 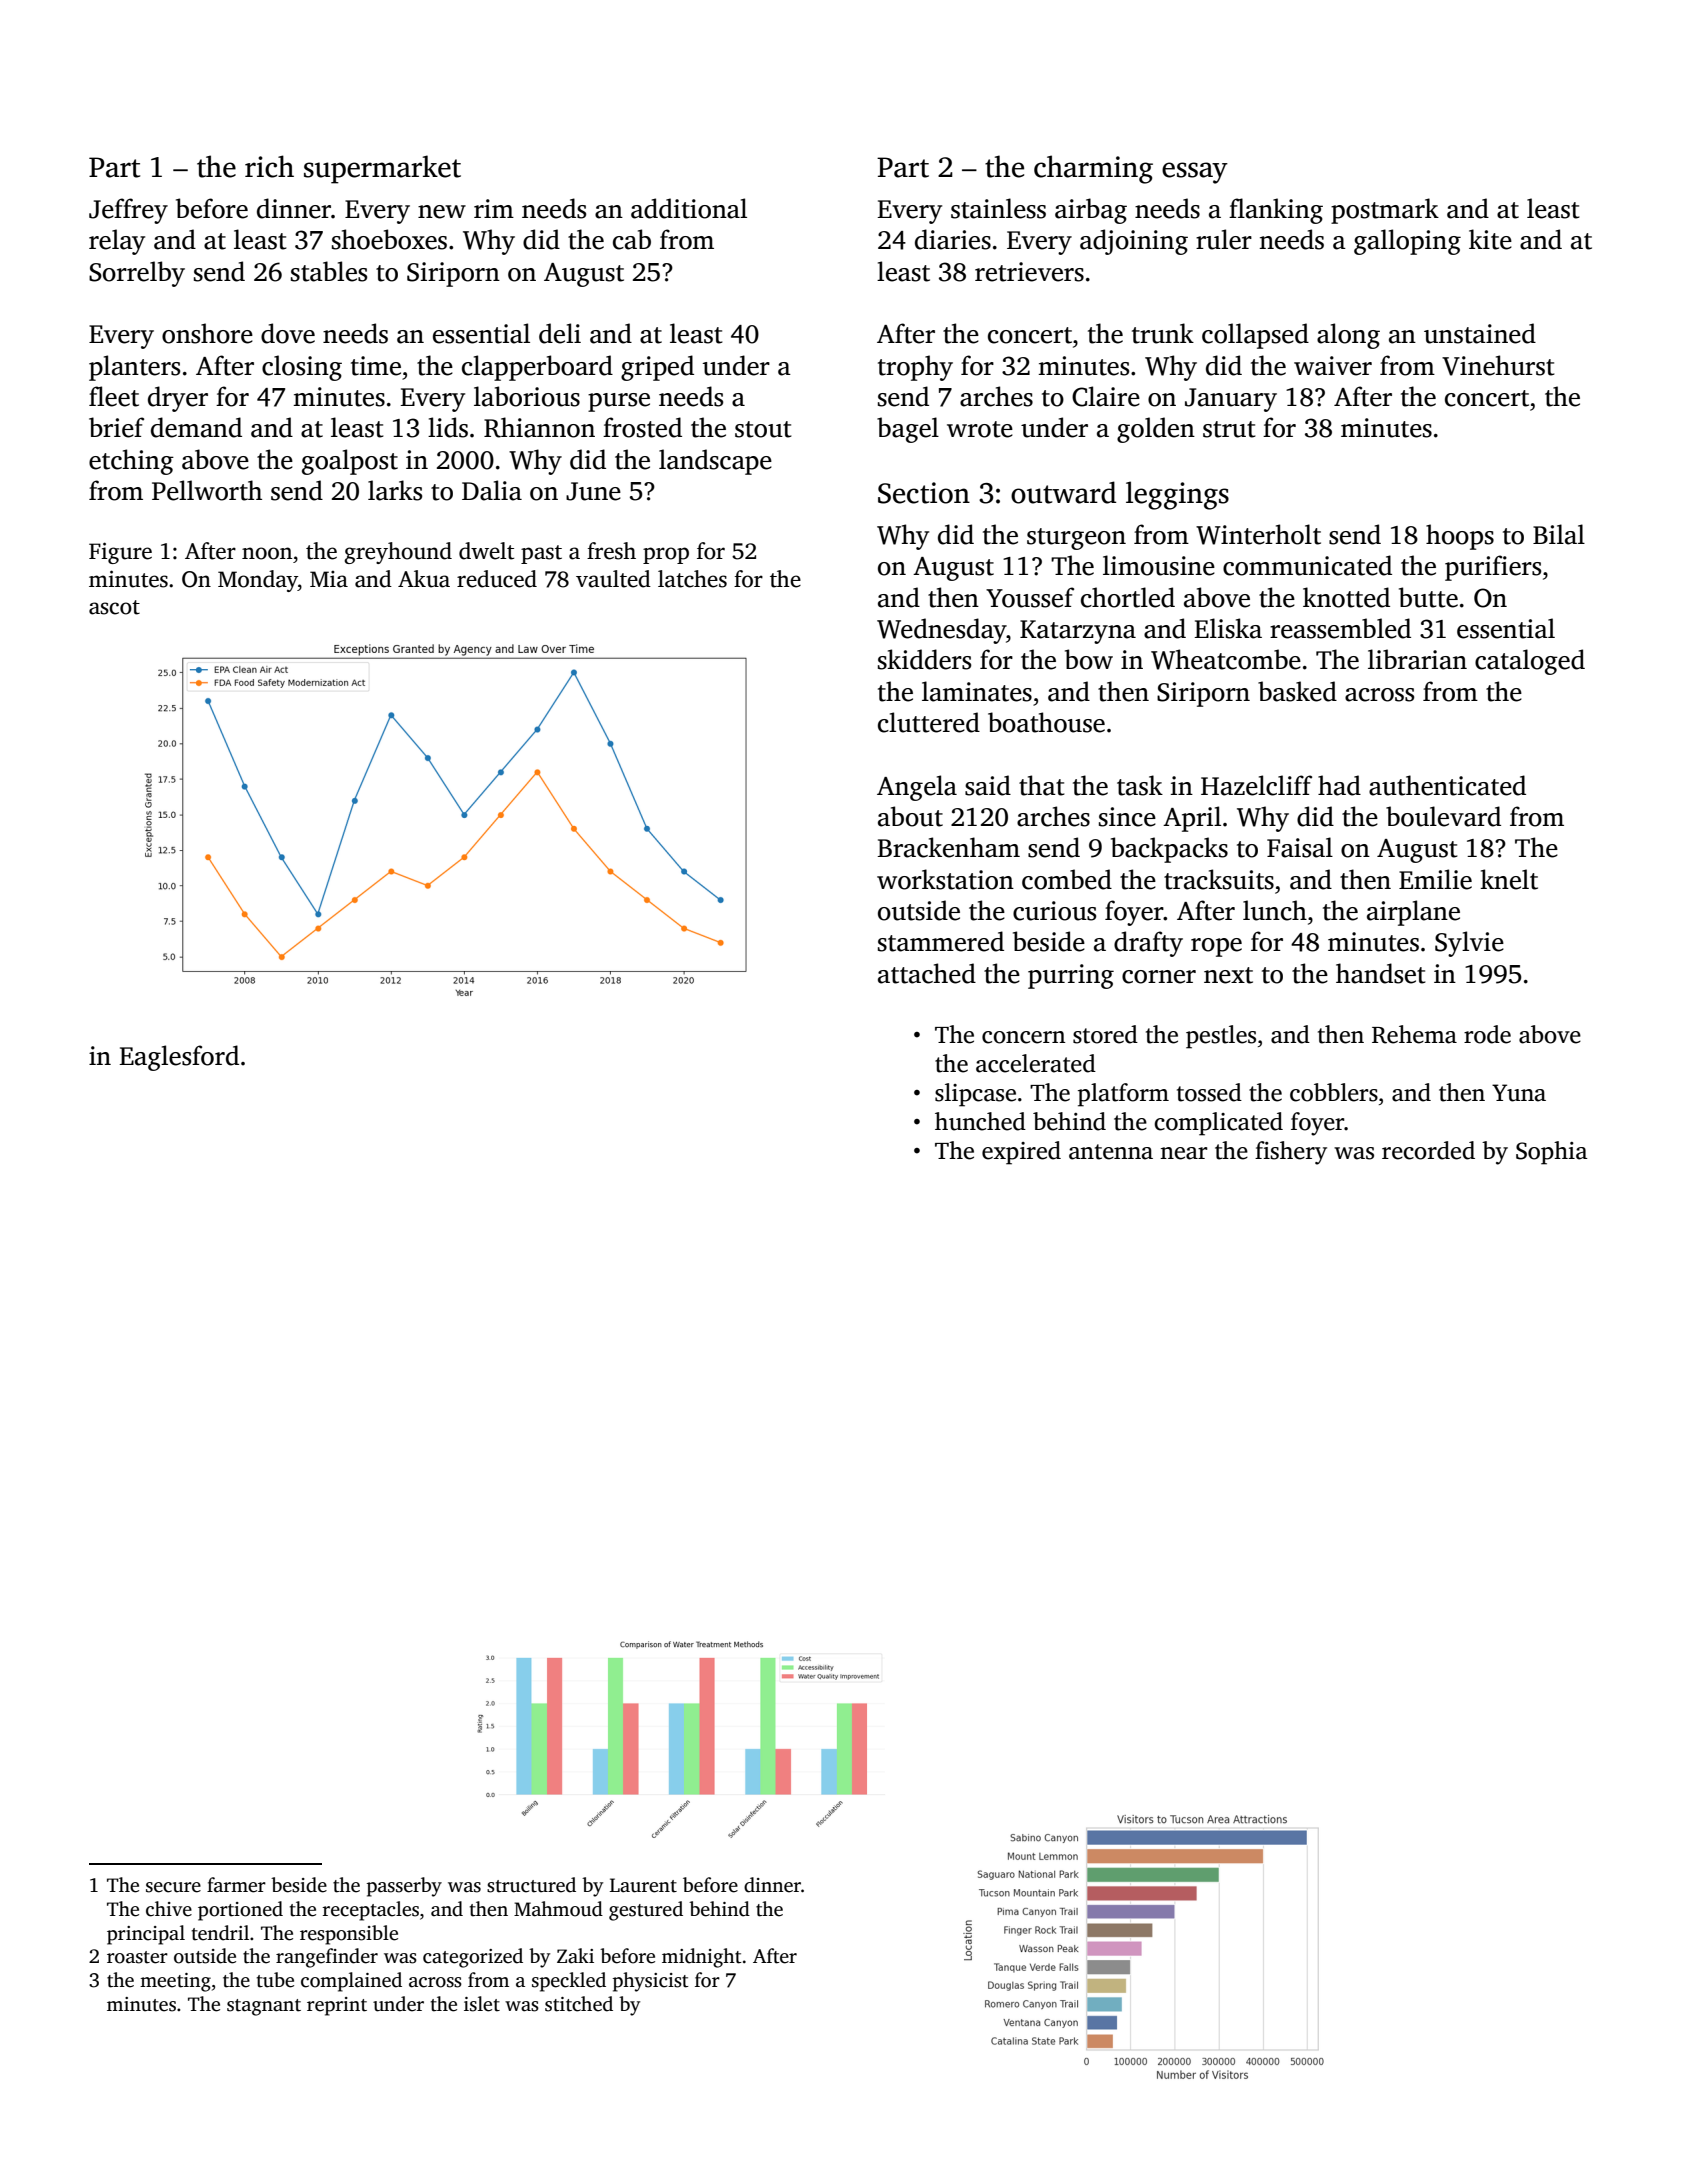 I want to click on stitched, so click(x=579, y=2004).
